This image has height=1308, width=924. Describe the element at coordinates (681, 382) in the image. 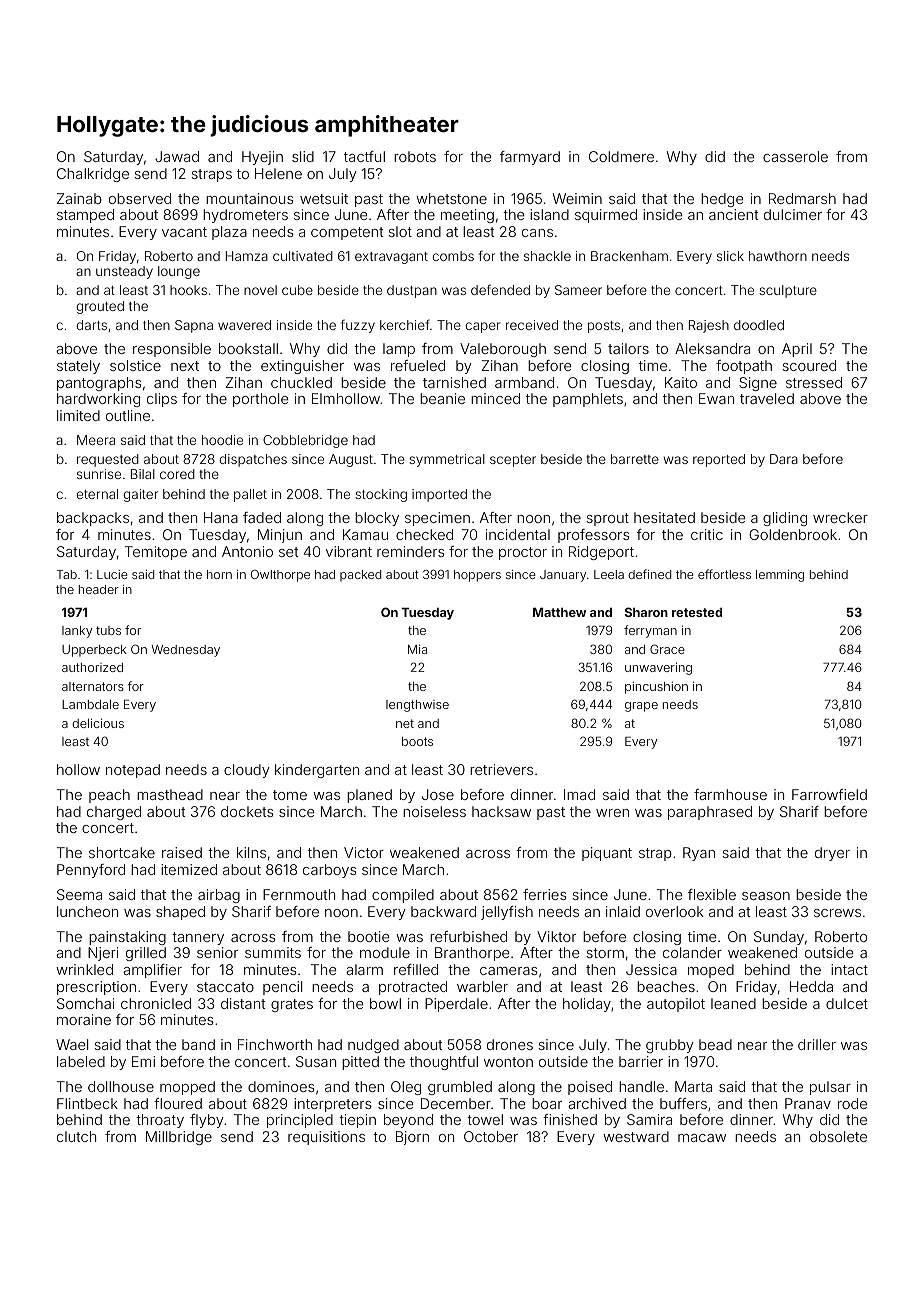

I see `Kaito` at that location.
